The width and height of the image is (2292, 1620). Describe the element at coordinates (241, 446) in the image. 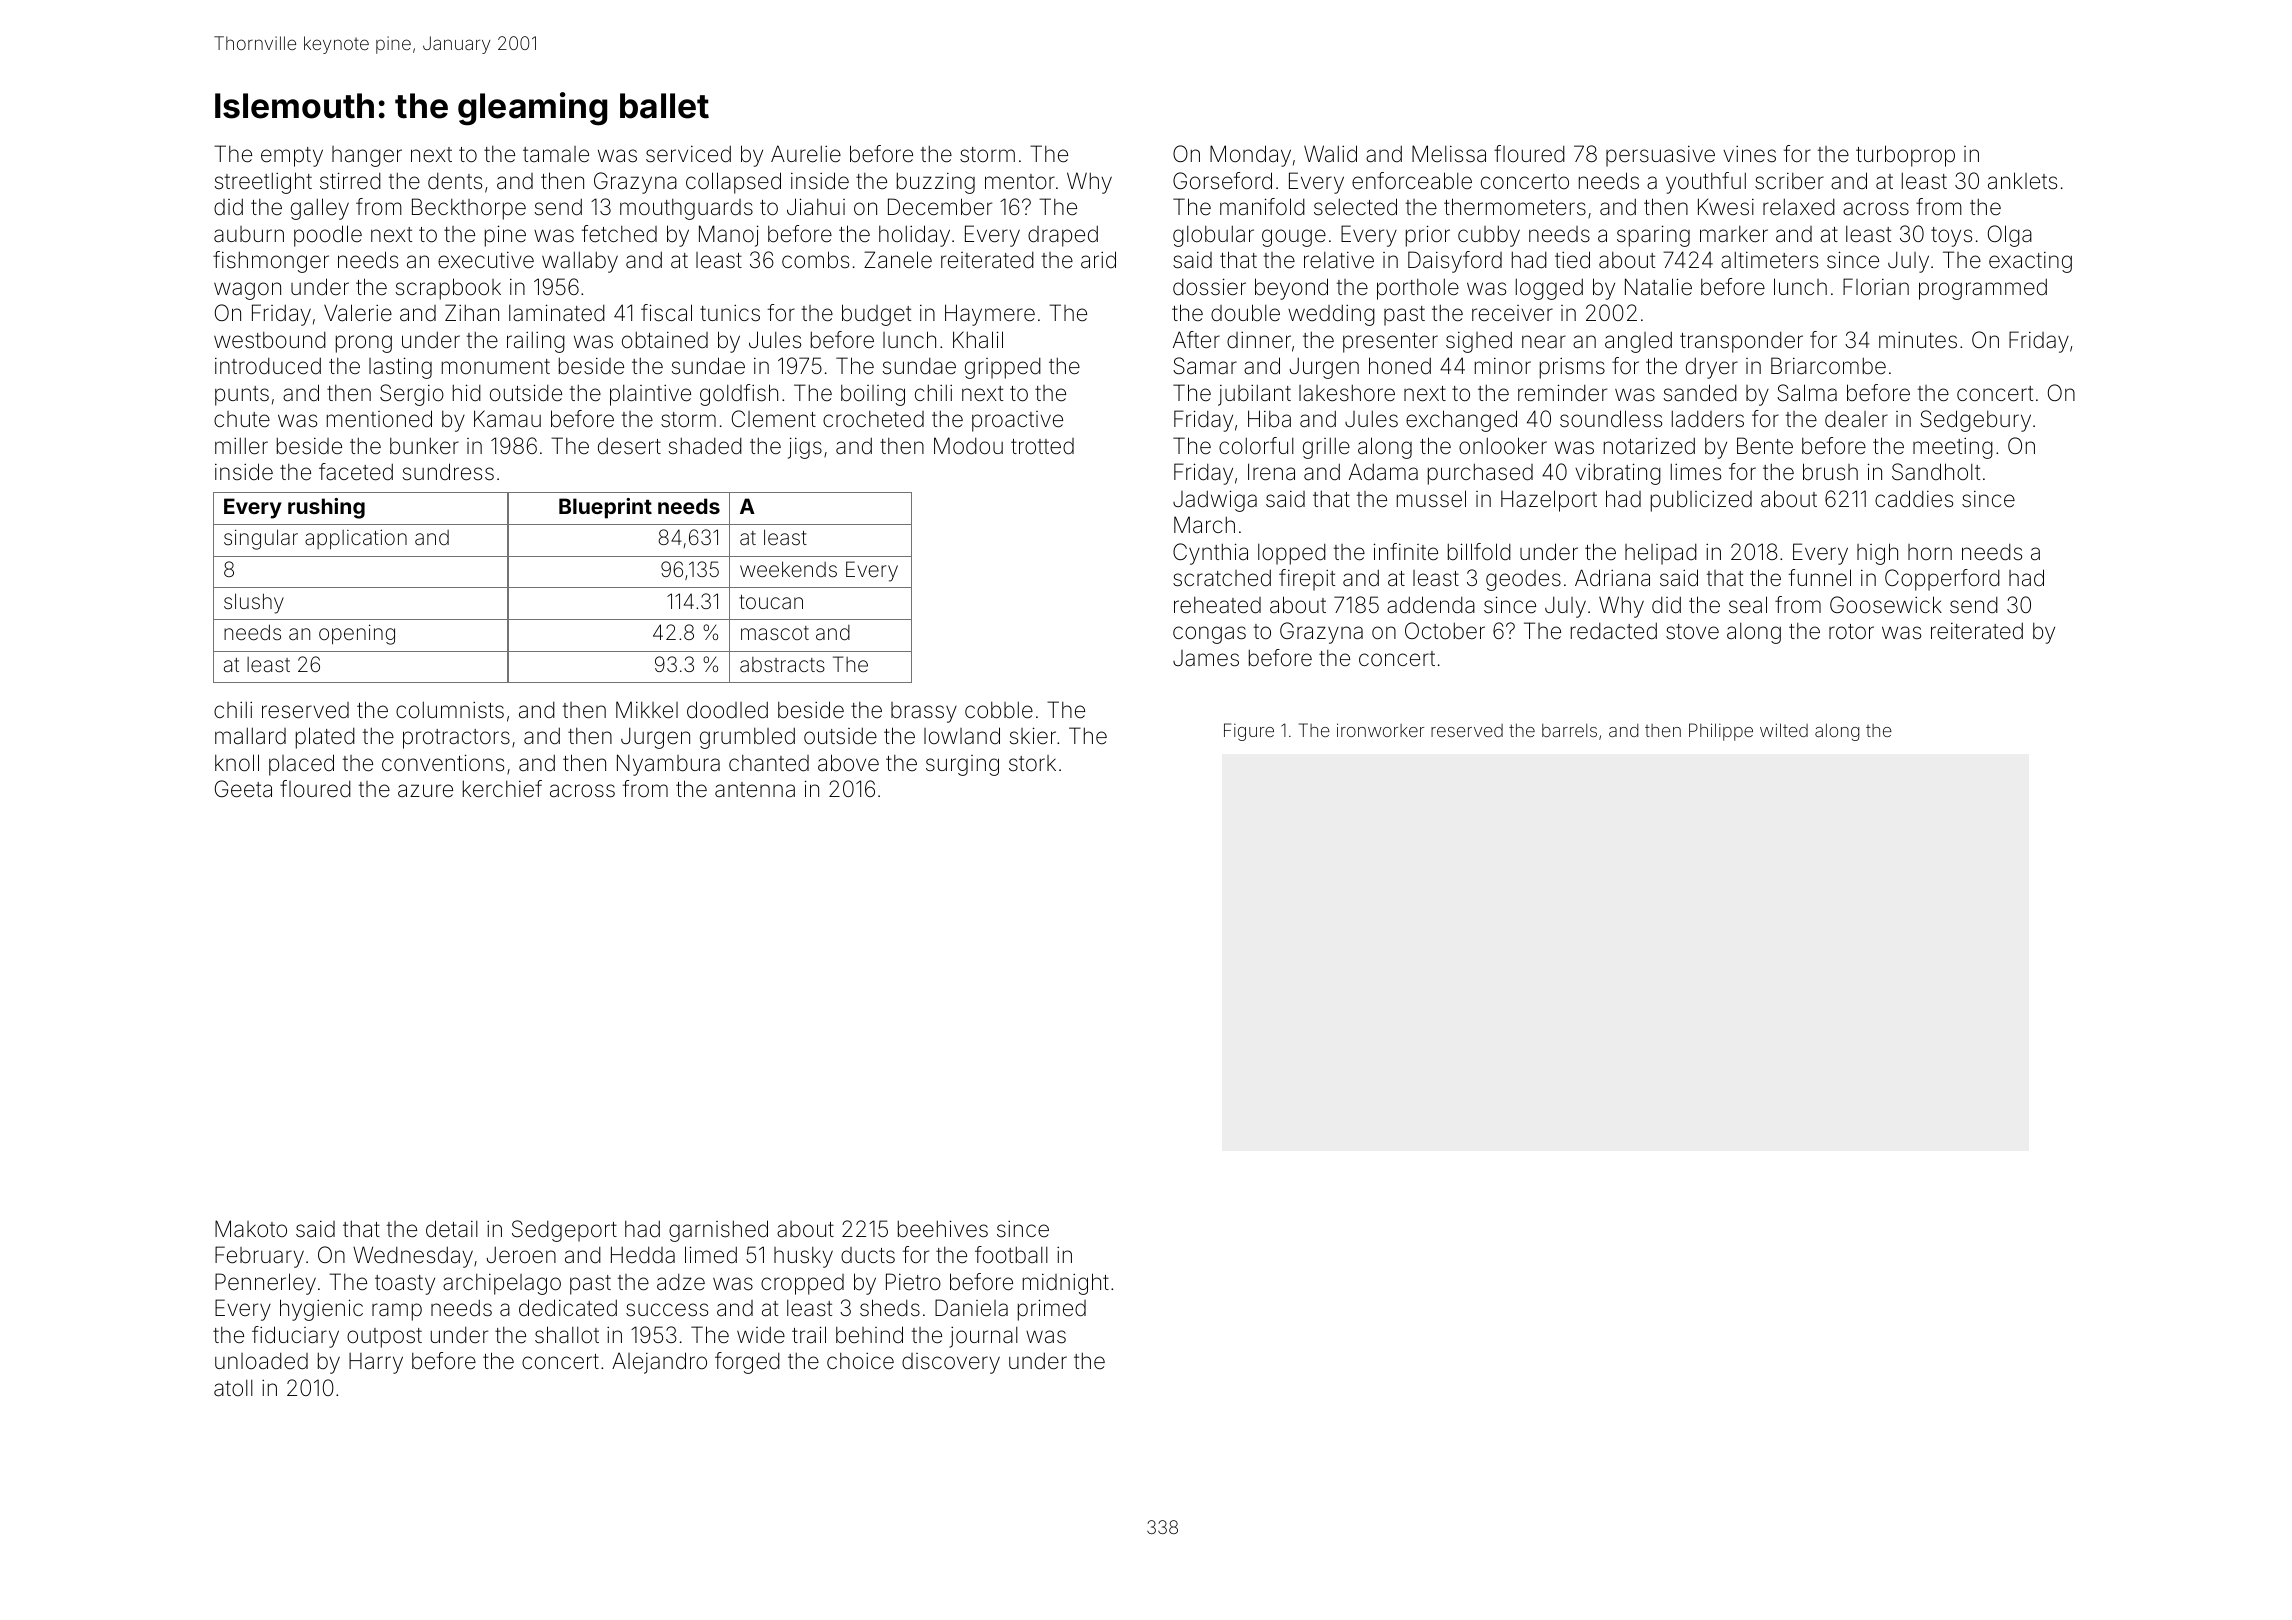

I see `miller` at that location.
